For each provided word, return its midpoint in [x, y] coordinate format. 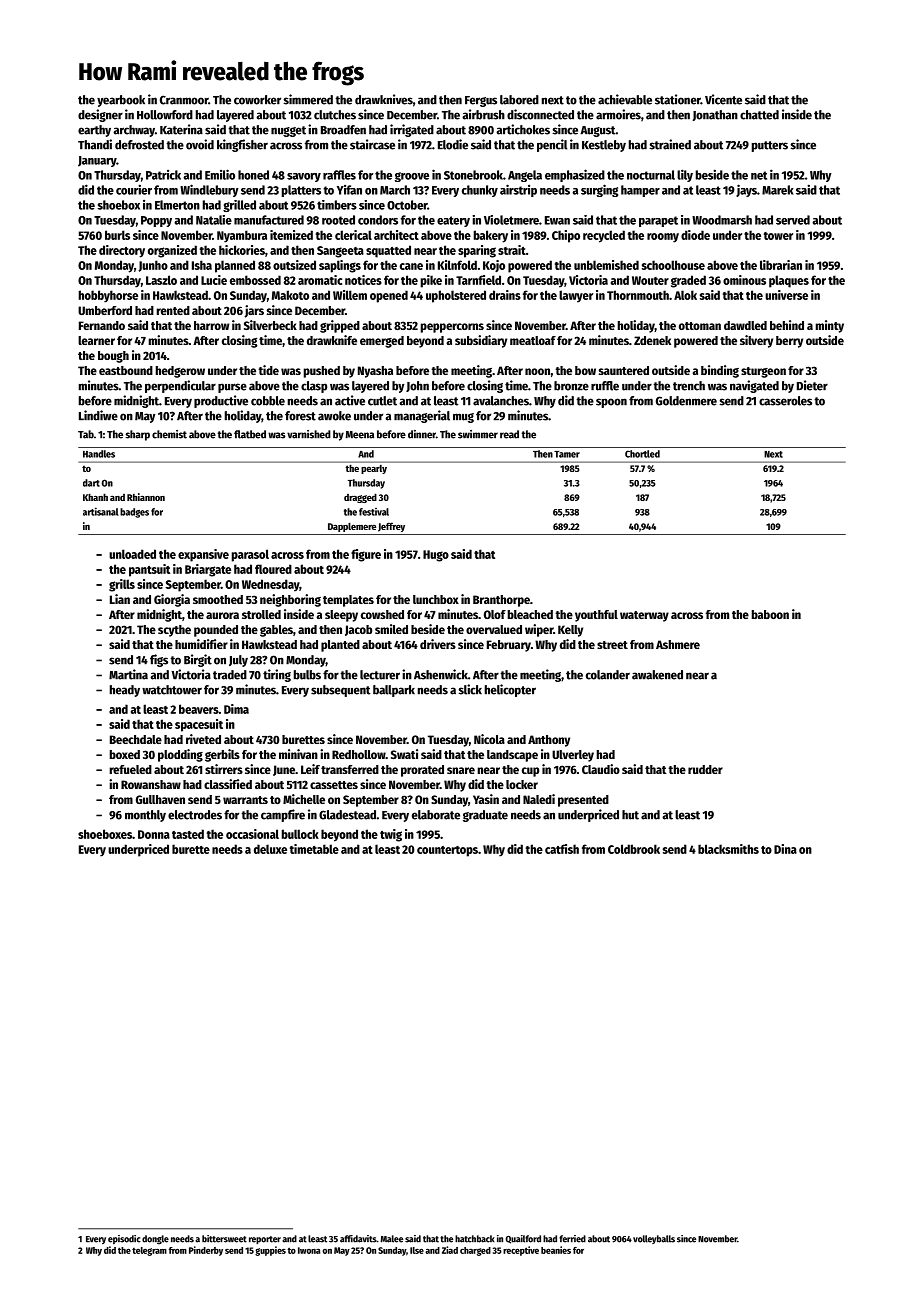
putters [770, 146]
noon [537, 371]
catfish [562, 849]
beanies [556, 1250]
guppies [270, 1251]
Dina [785, 849]
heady [125, 691]
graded [688, 281]
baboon [770, 614]
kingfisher [242, 145]
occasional [252, 834]
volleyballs [654, 1239]
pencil [552, 145]
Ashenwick [441, 674]
